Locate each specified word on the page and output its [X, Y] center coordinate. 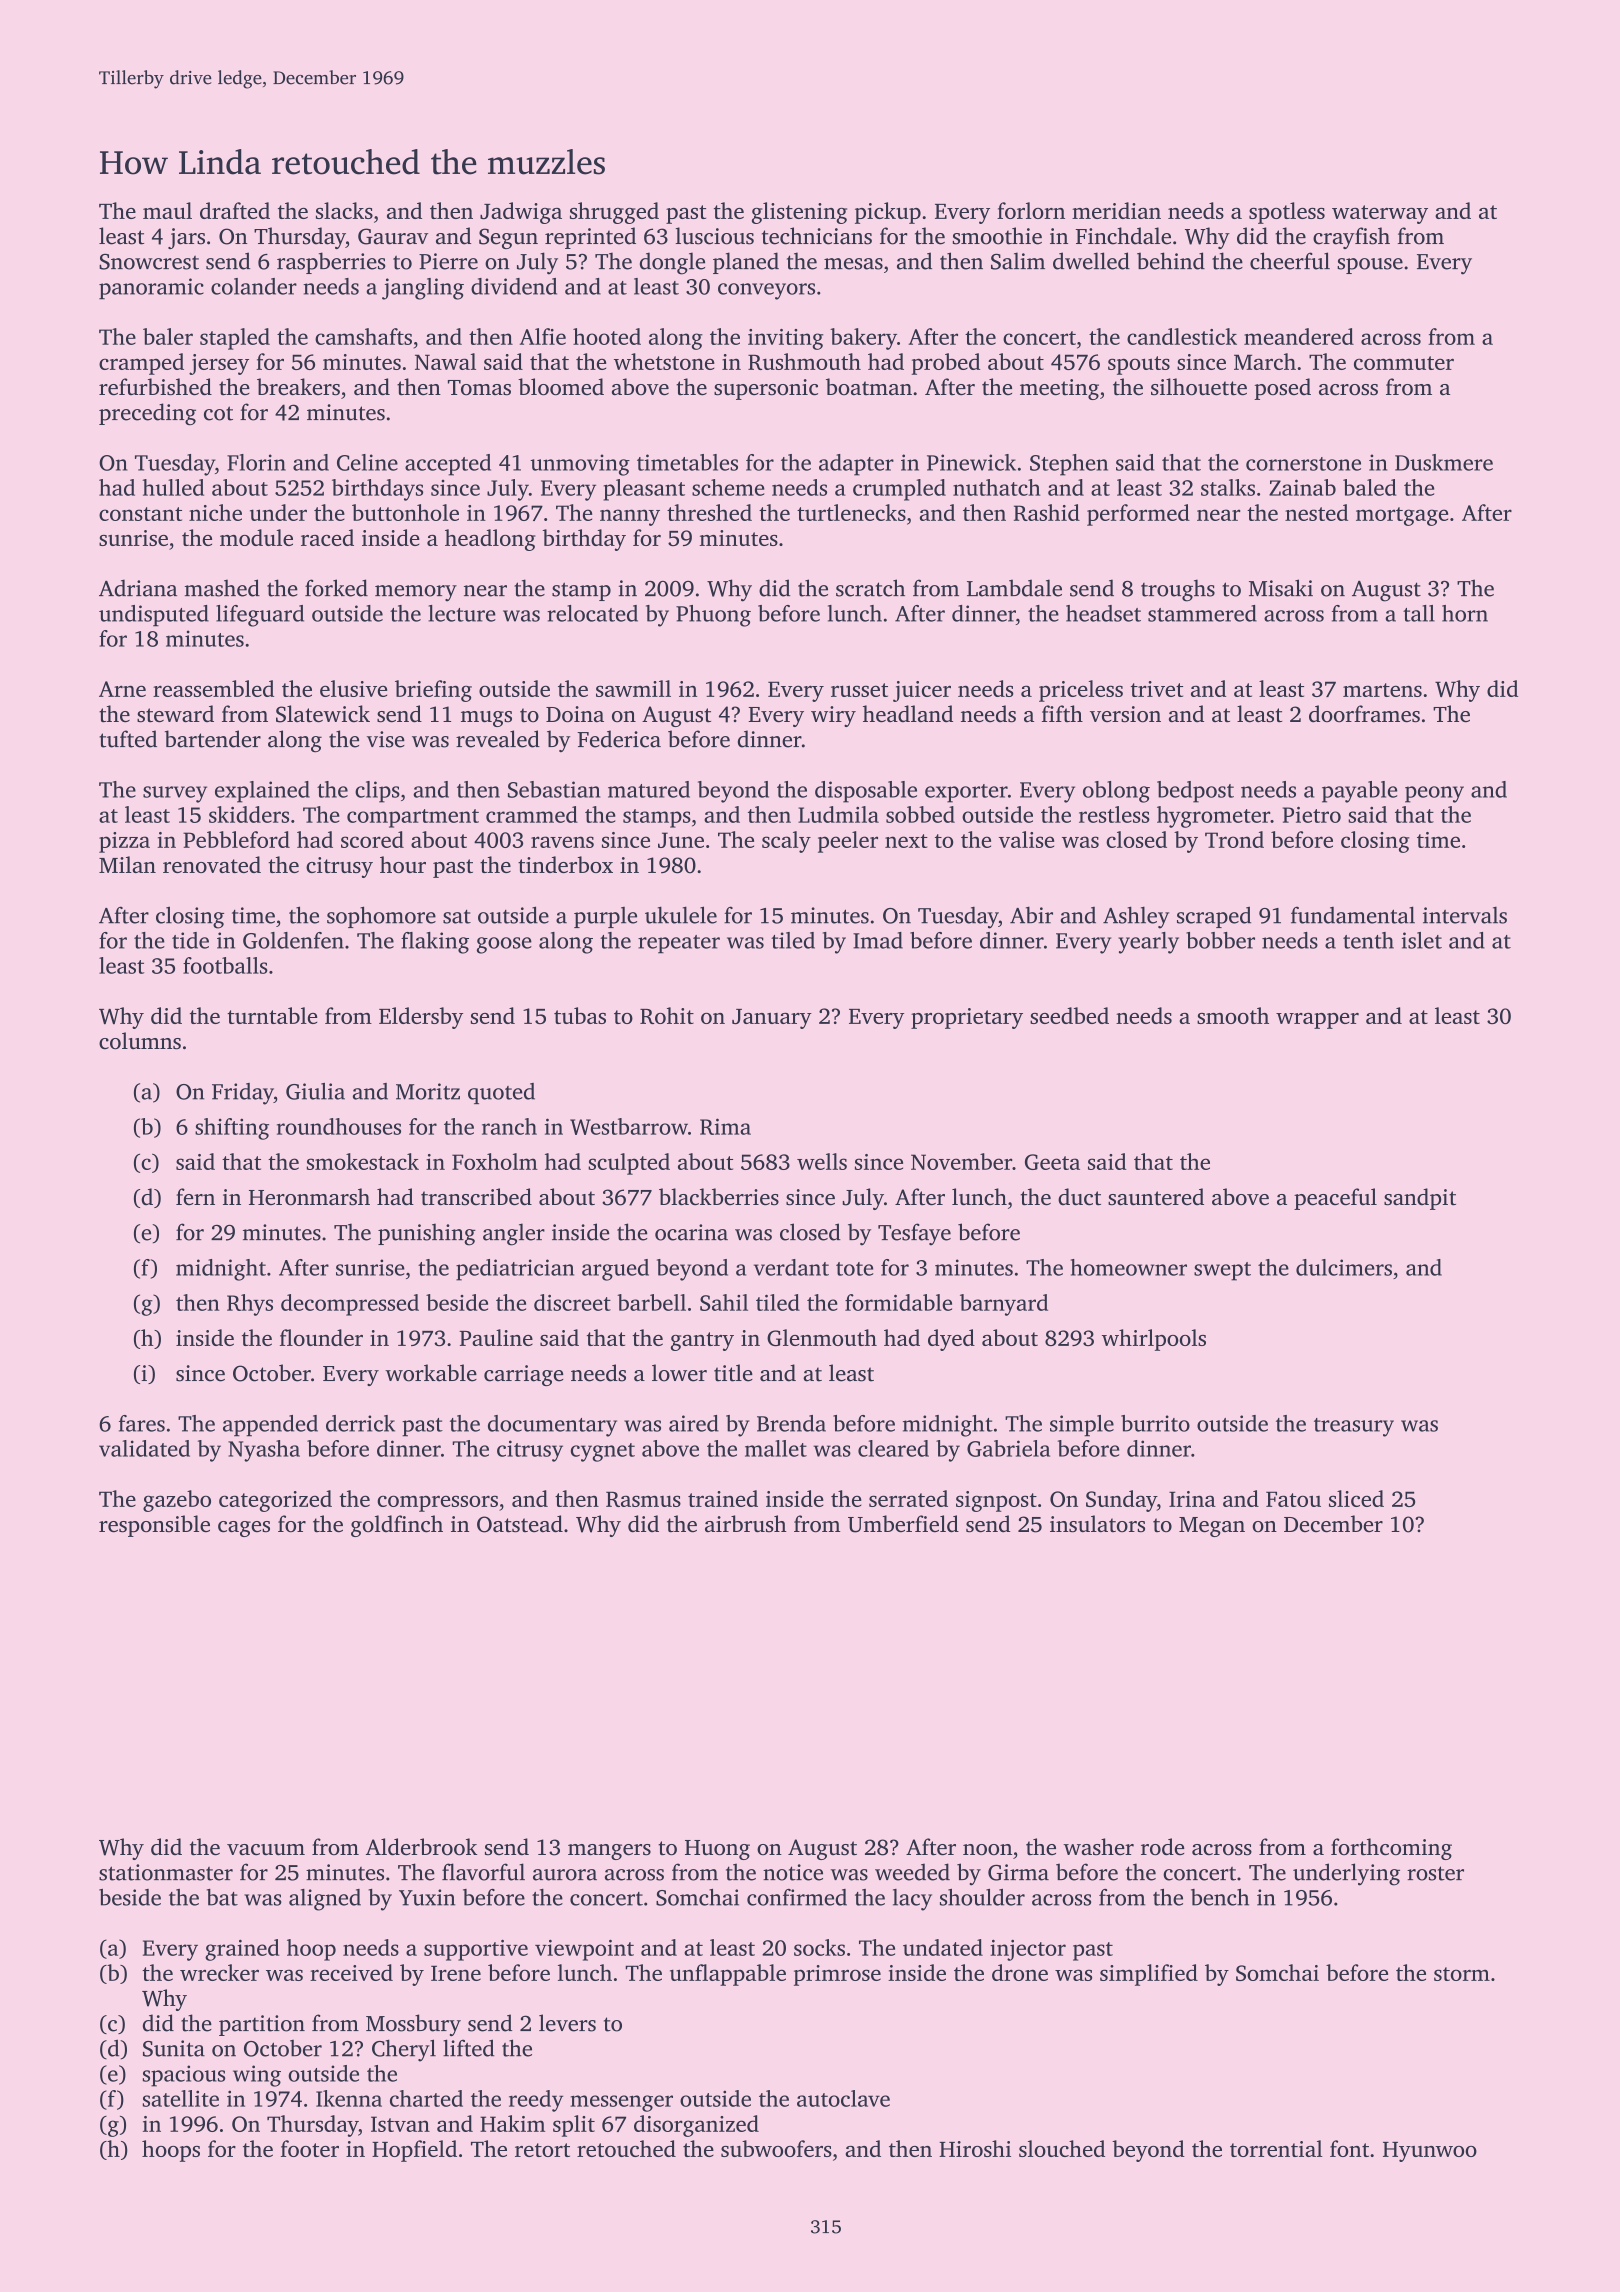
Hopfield [414, 2151]
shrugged [614, 213]
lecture [462, 613]
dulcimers [1344, 1267]
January [772, 1019]
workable [431, 1373]
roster [1435, 1873]
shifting [232, 1129]
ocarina [691, 1232]
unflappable [728, 1975]
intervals [1465, 915]
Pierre [448, 261]
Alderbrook [421, 1847]
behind [1171, 261]
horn [1465, 613]
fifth [1062, 713]
